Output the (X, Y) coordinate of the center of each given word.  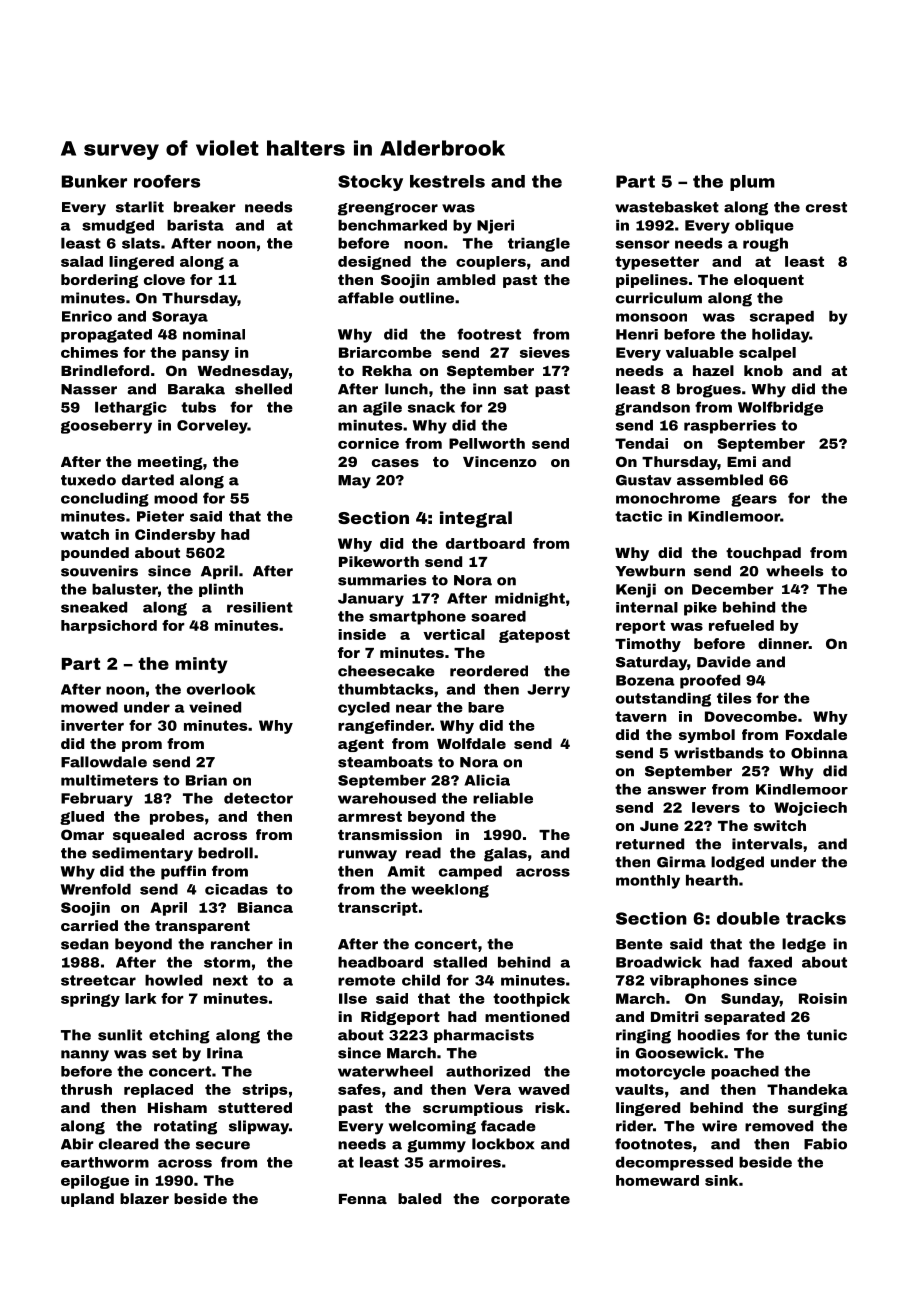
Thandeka (807, 1089)
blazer (144, 1198)
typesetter (657, 263)
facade (508, 1126)
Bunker (94, 181)
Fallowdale (104, 762)
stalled (460, 962)
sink (721, 1180)
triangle (539, 245)
